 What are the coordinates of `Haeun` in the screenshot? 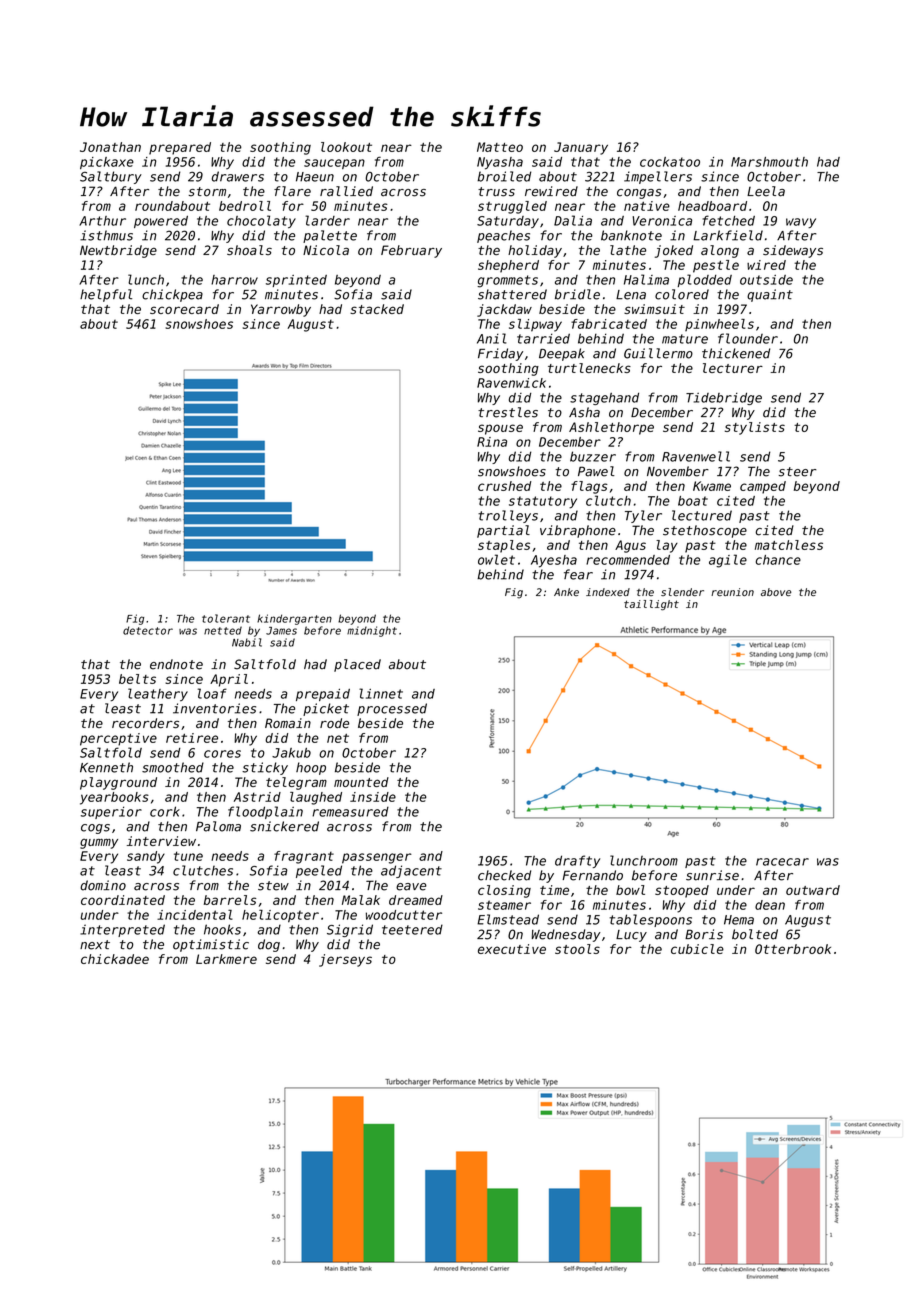 It's located at (315, 177).
